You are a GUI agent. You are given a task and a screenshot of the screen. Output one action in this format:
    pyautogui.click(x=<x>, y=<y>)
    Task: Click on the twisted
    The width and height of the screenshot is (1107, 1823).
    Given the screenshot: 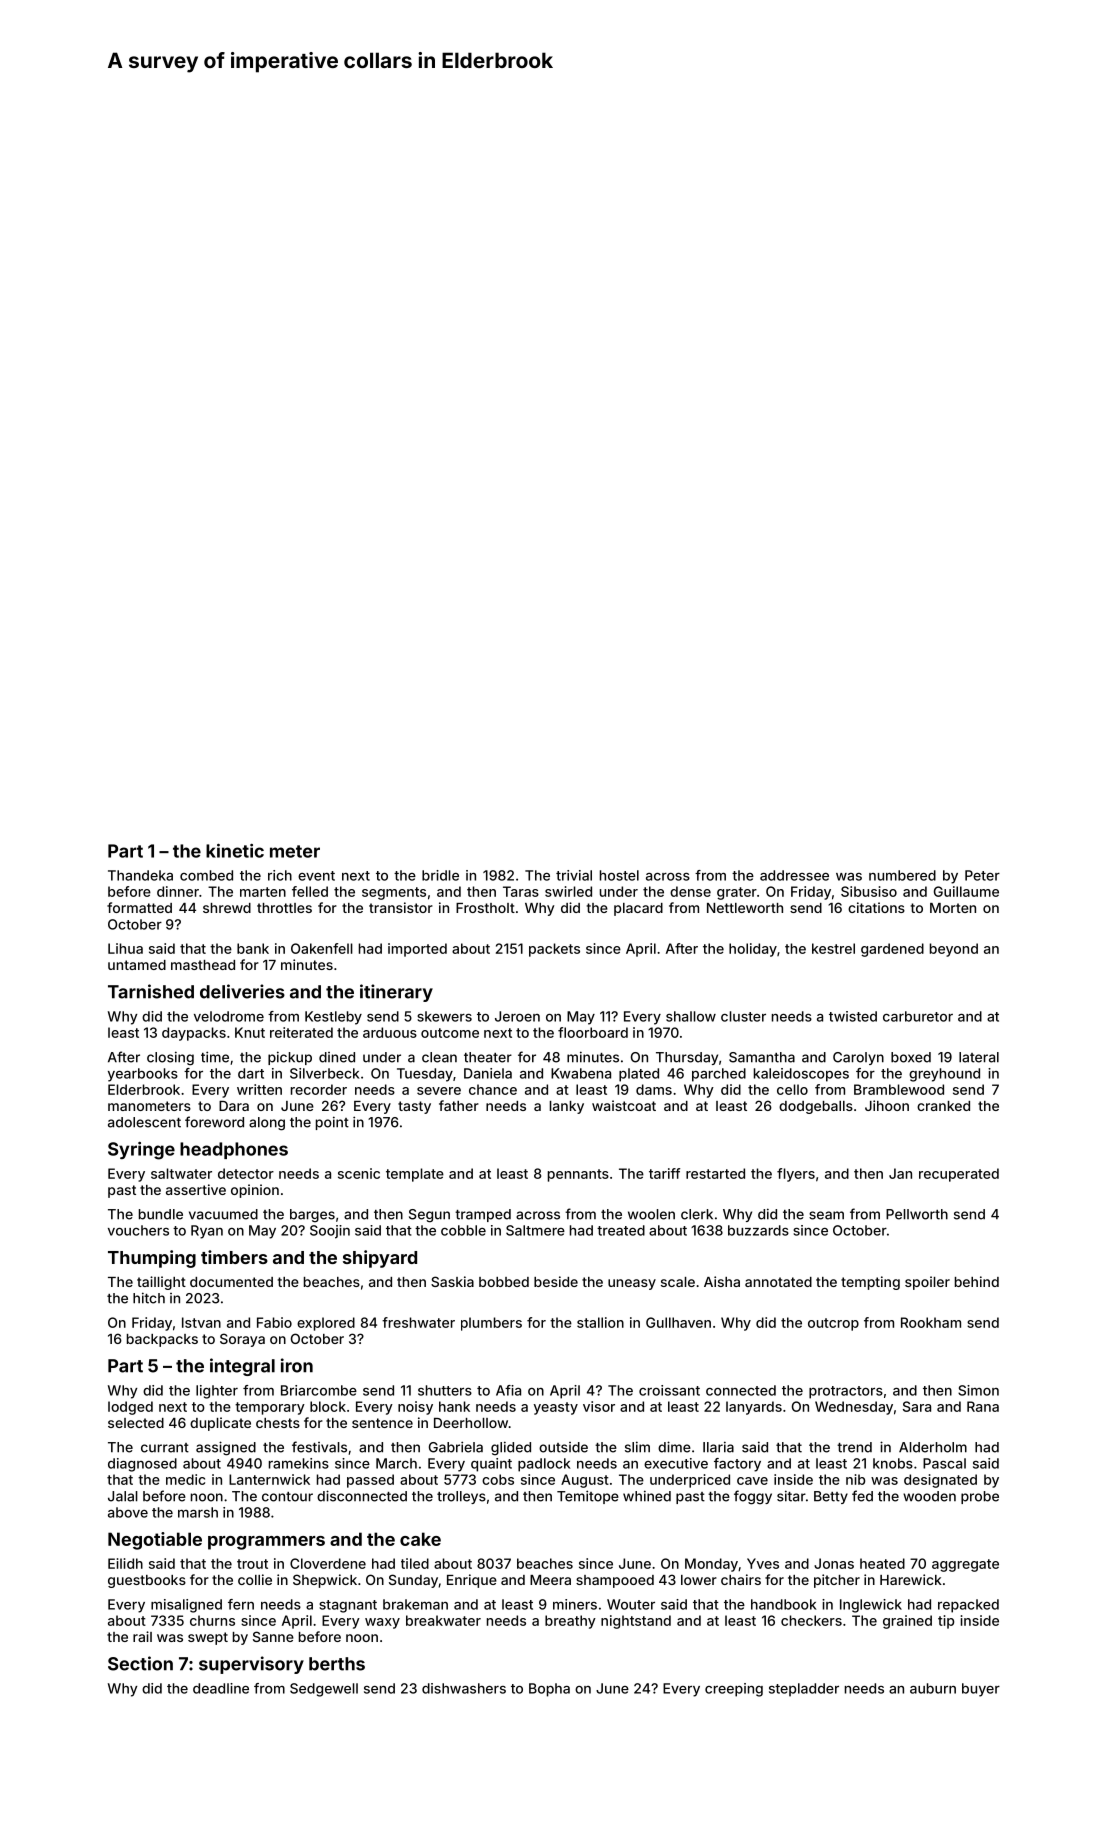 What is the action you would take?
    pyautogui.click(x=853, y=1016)
